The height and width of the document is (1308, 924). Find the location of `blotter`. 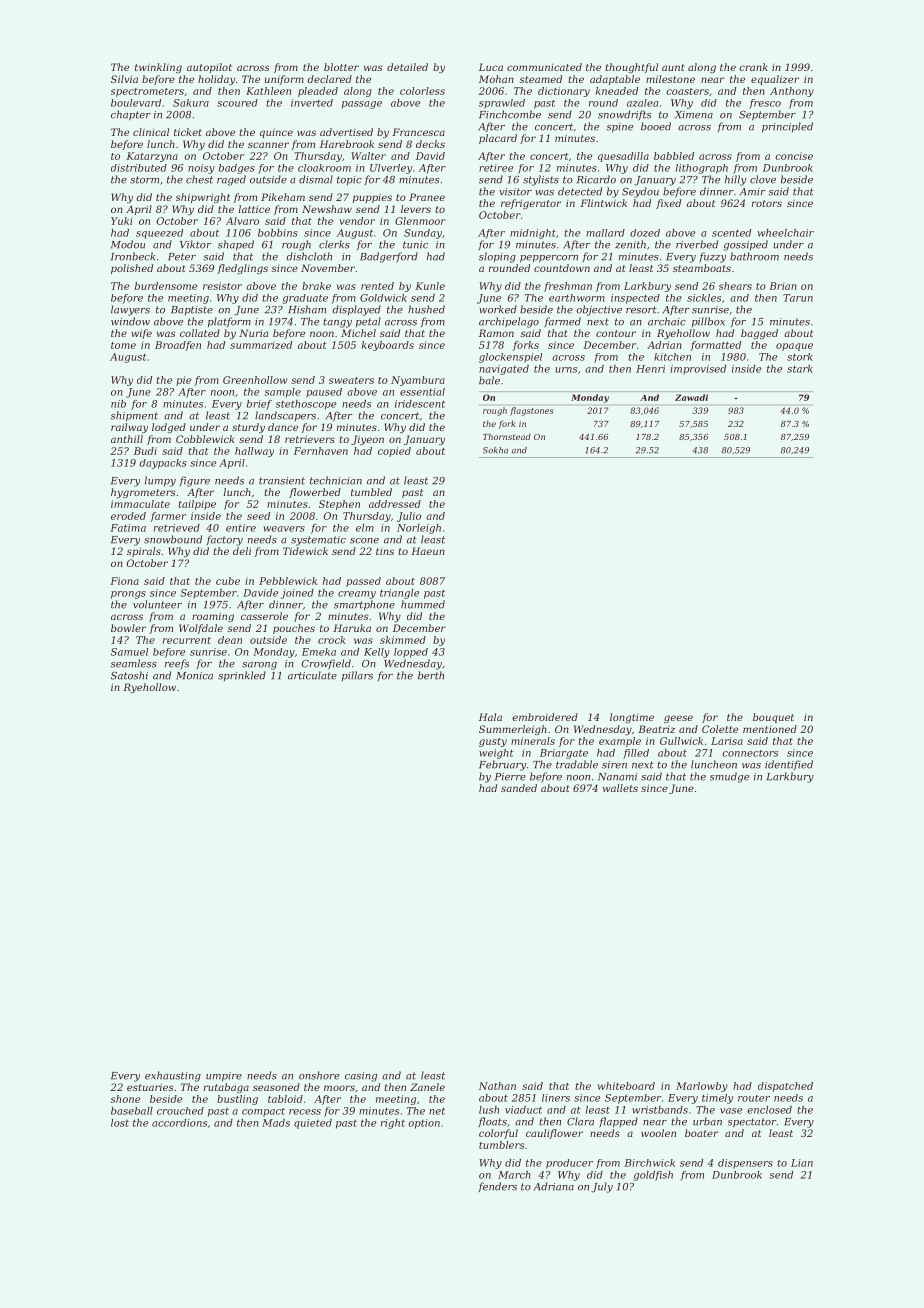

blotter is located at coordinates (341, 67).
